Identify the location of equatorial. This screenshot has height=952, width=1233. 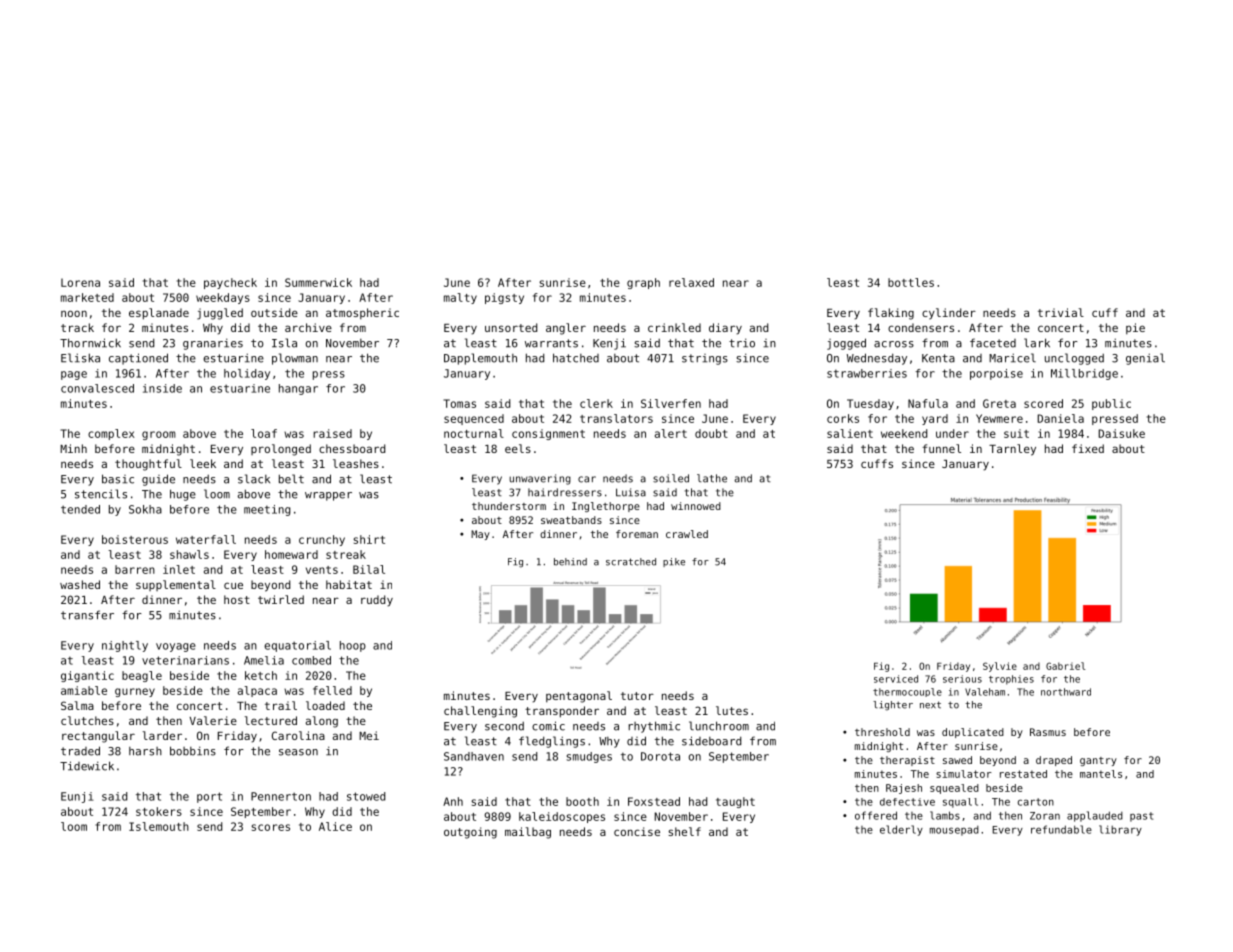
(297, 646).
